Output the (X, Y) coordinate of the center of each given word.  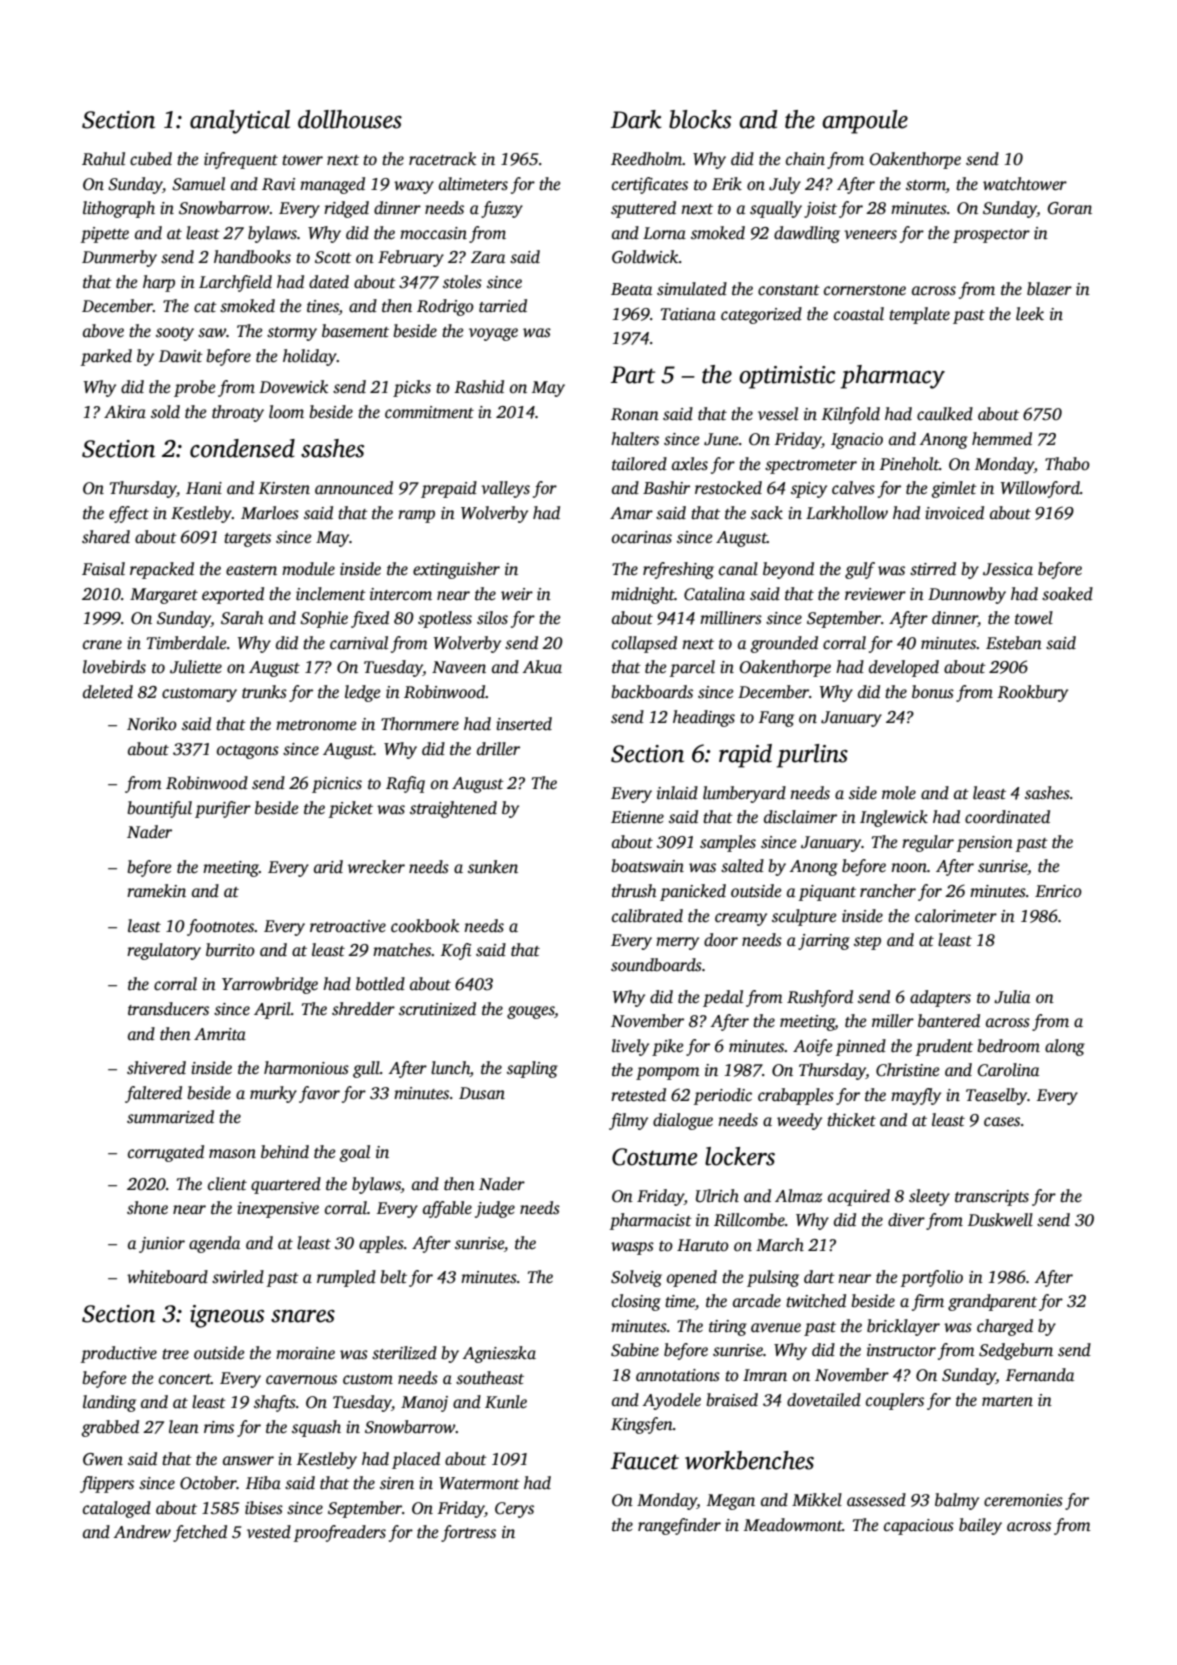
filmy (628, 1121)
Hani (204, 488)
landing (109, 1403)
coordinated (1007, 817)
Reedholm (647, 159)
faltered (153, 1094)
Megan (731, 1502)
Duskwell (1000, 1220)
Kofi (456, 951)
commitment (429, 412)
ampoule (865, 122)
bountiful (159, 809)
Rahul (103, 159)
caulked (945, 414)
